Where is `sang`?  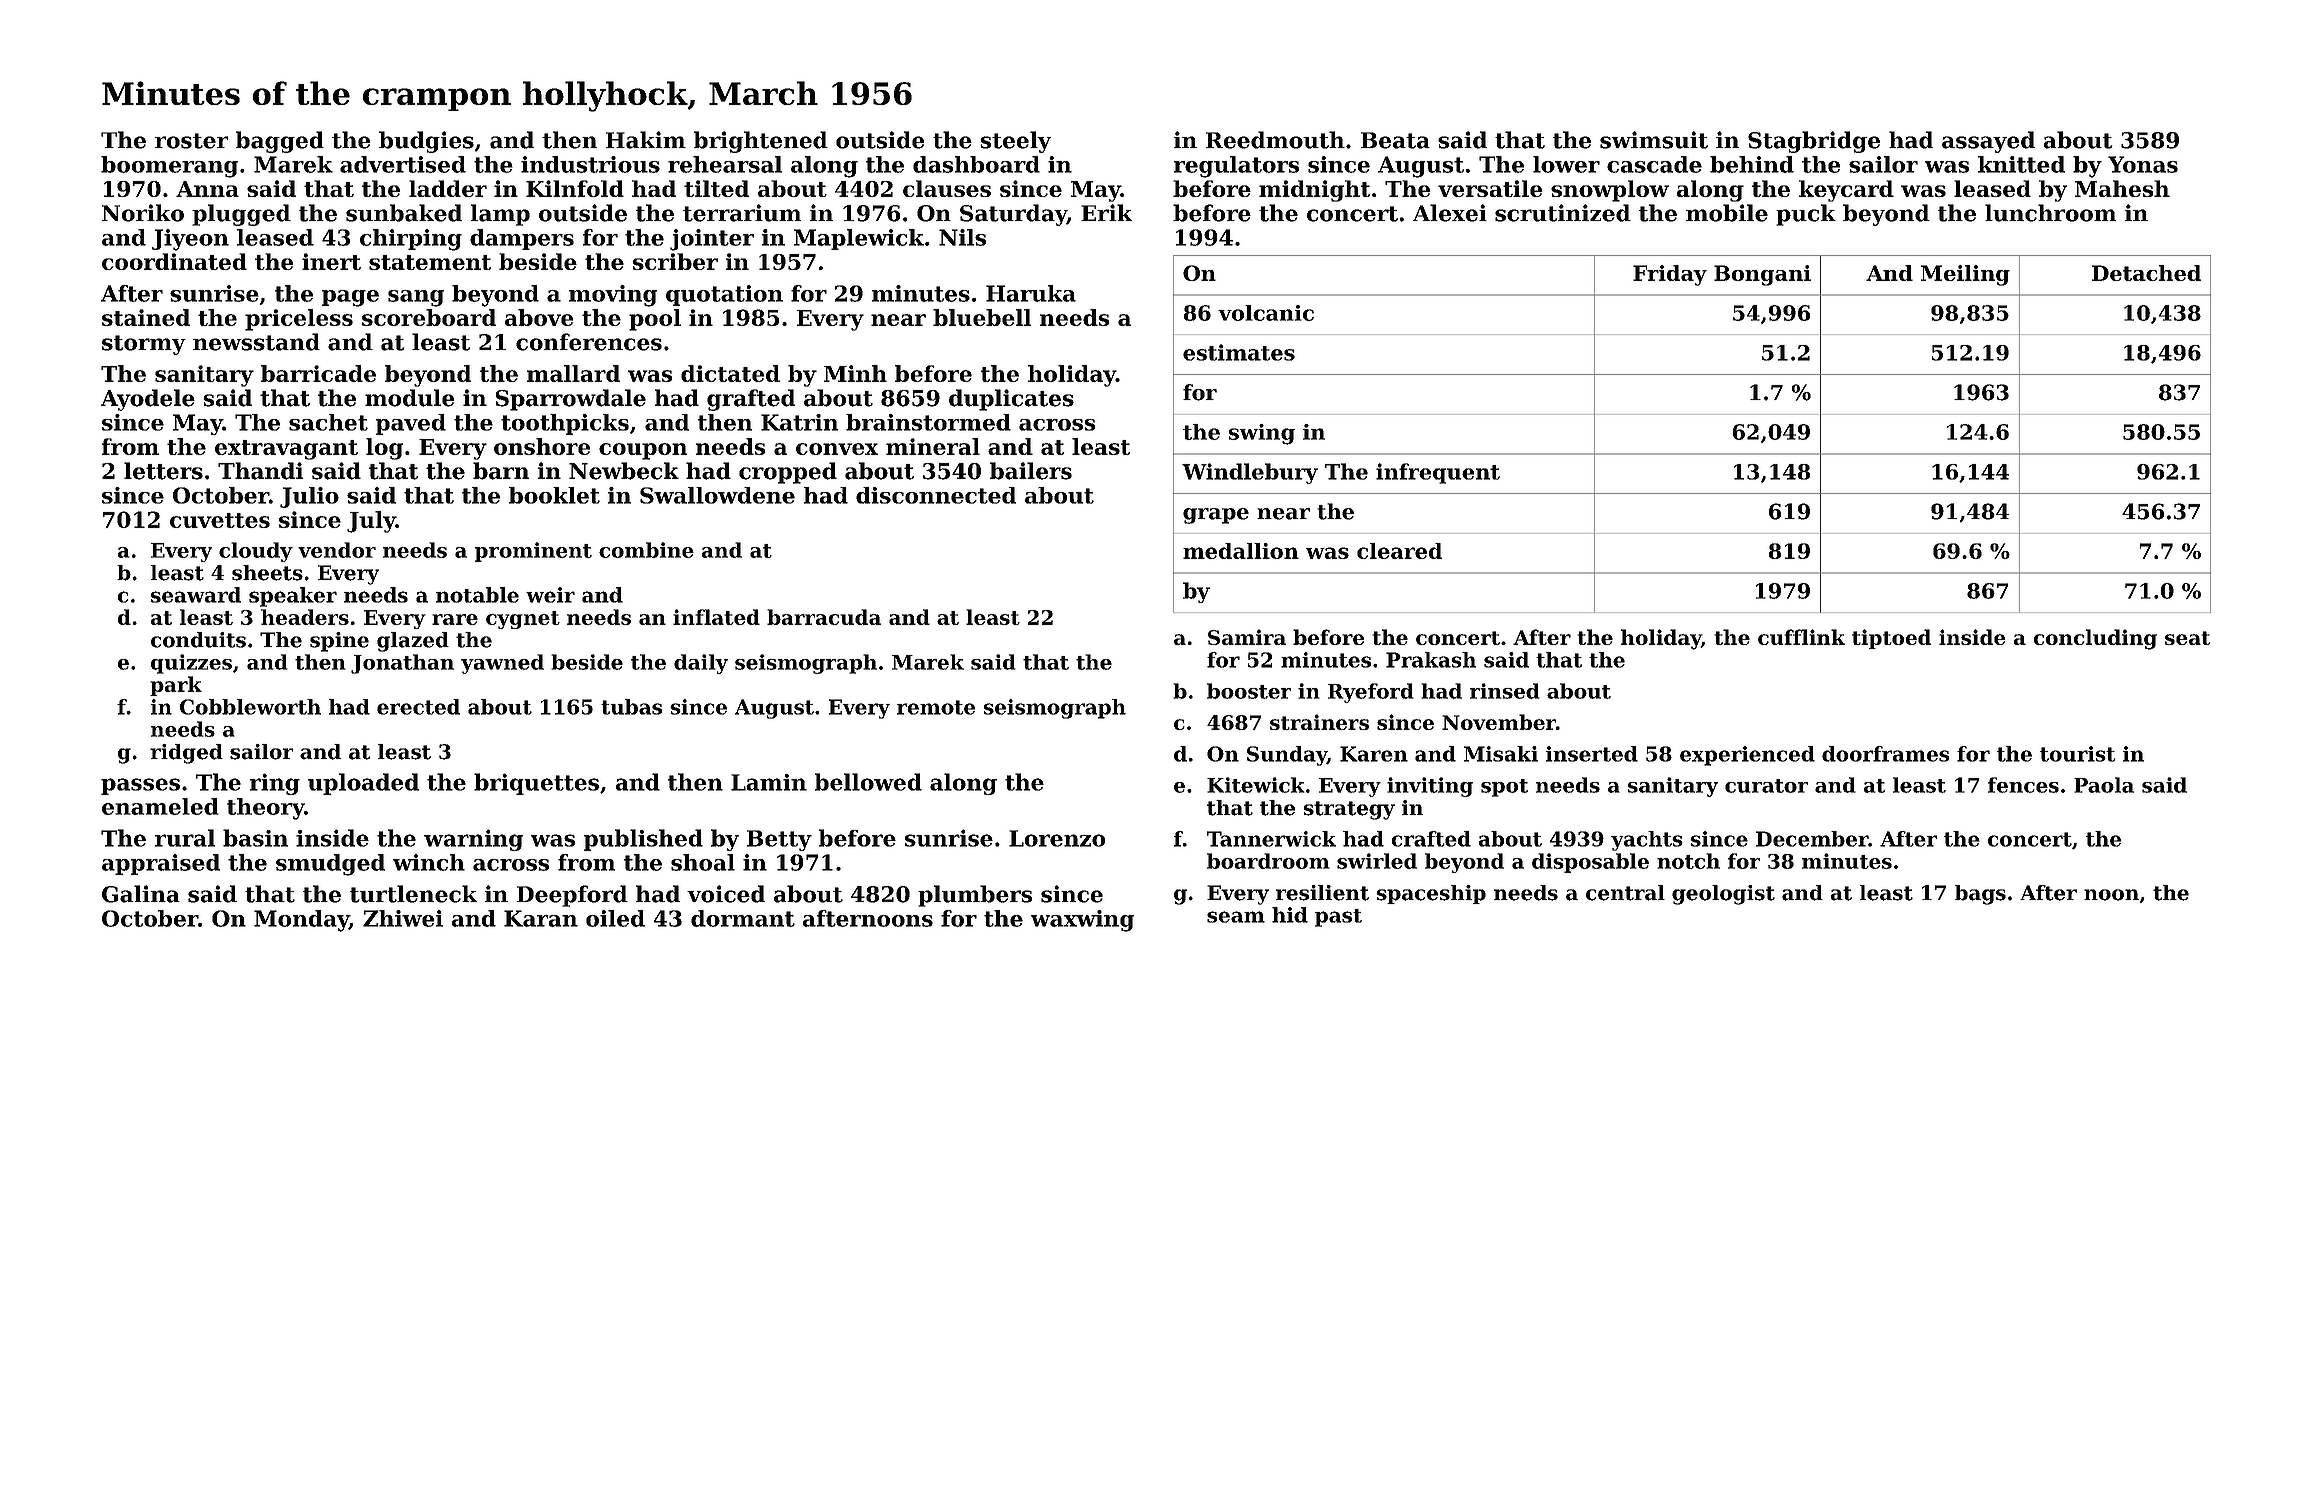 sang is located at coordinates (416, 298).
